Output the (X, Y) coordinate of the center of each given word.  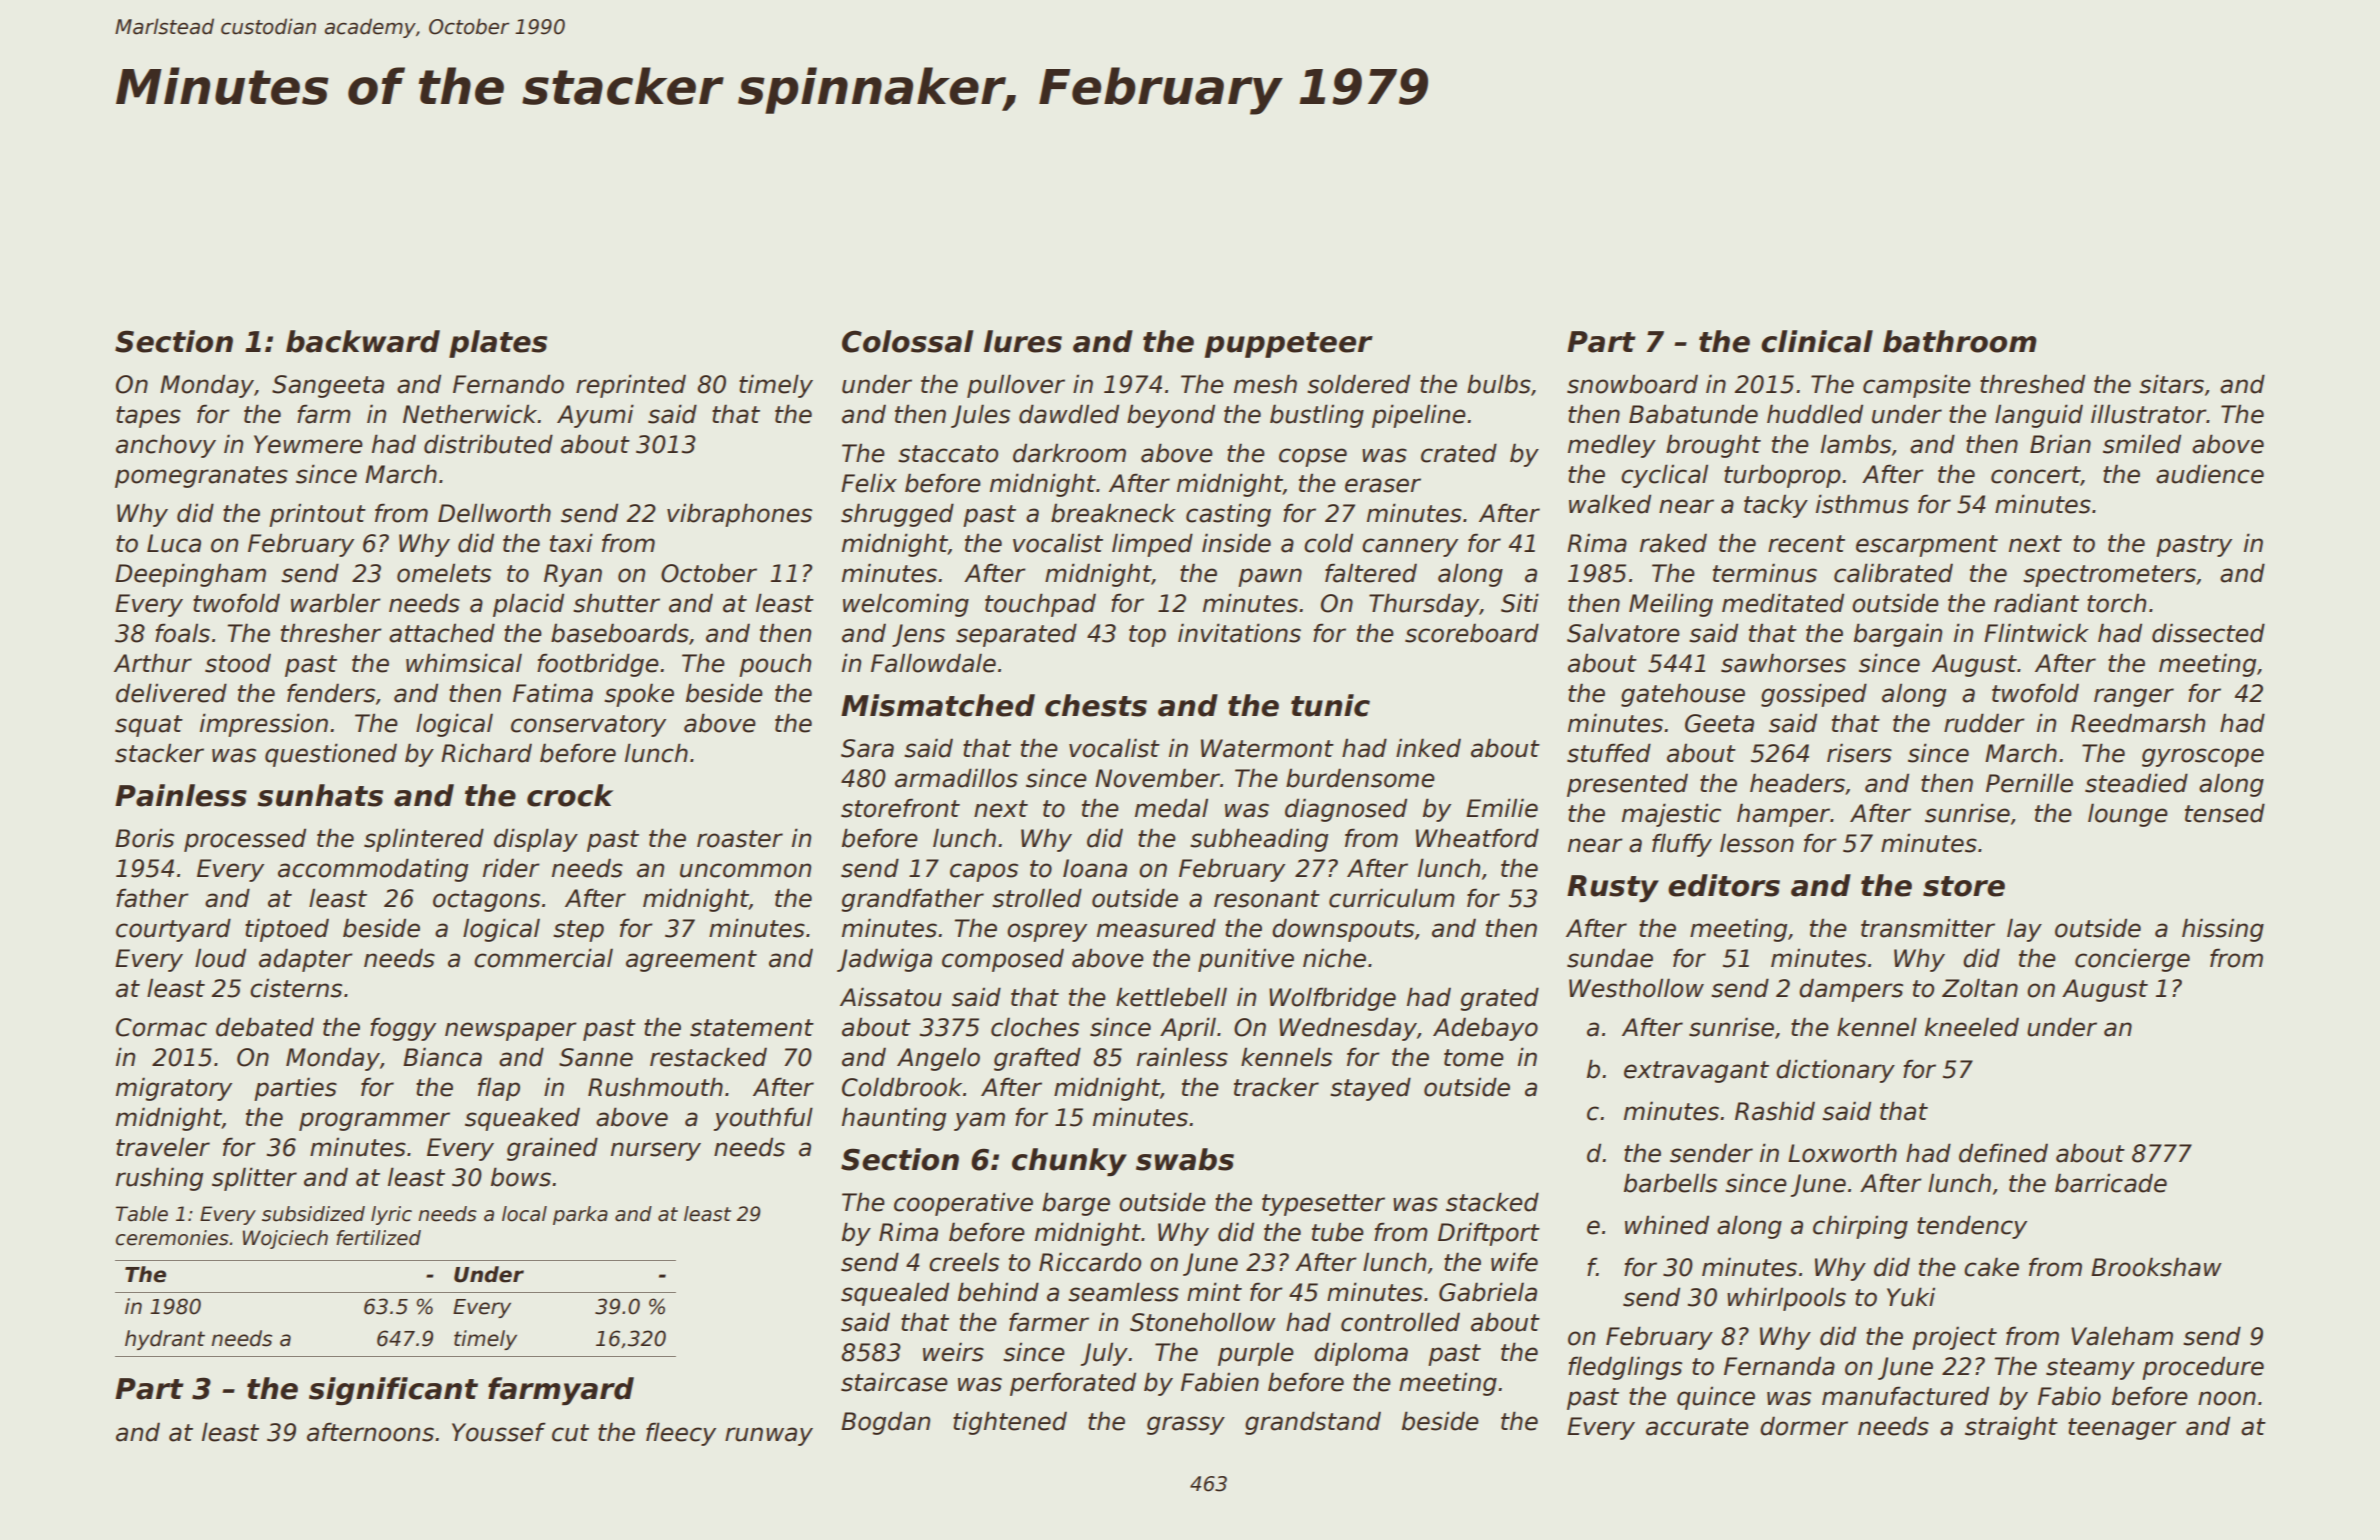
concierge (2132, 960)
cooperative (963, 1204)
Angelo (938, 1059)
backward (363, 341)
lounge (2128, 815)
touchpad (1040, 605)
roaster (740, 839)
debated (265, 1027)
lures (1023, 341)
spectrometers (2109, 576)
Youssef (499, 1432)
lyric (391, 1215)
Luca (174, 543)
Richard (486, 753)
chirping (1860, 1227)
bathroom (1960, 341)
